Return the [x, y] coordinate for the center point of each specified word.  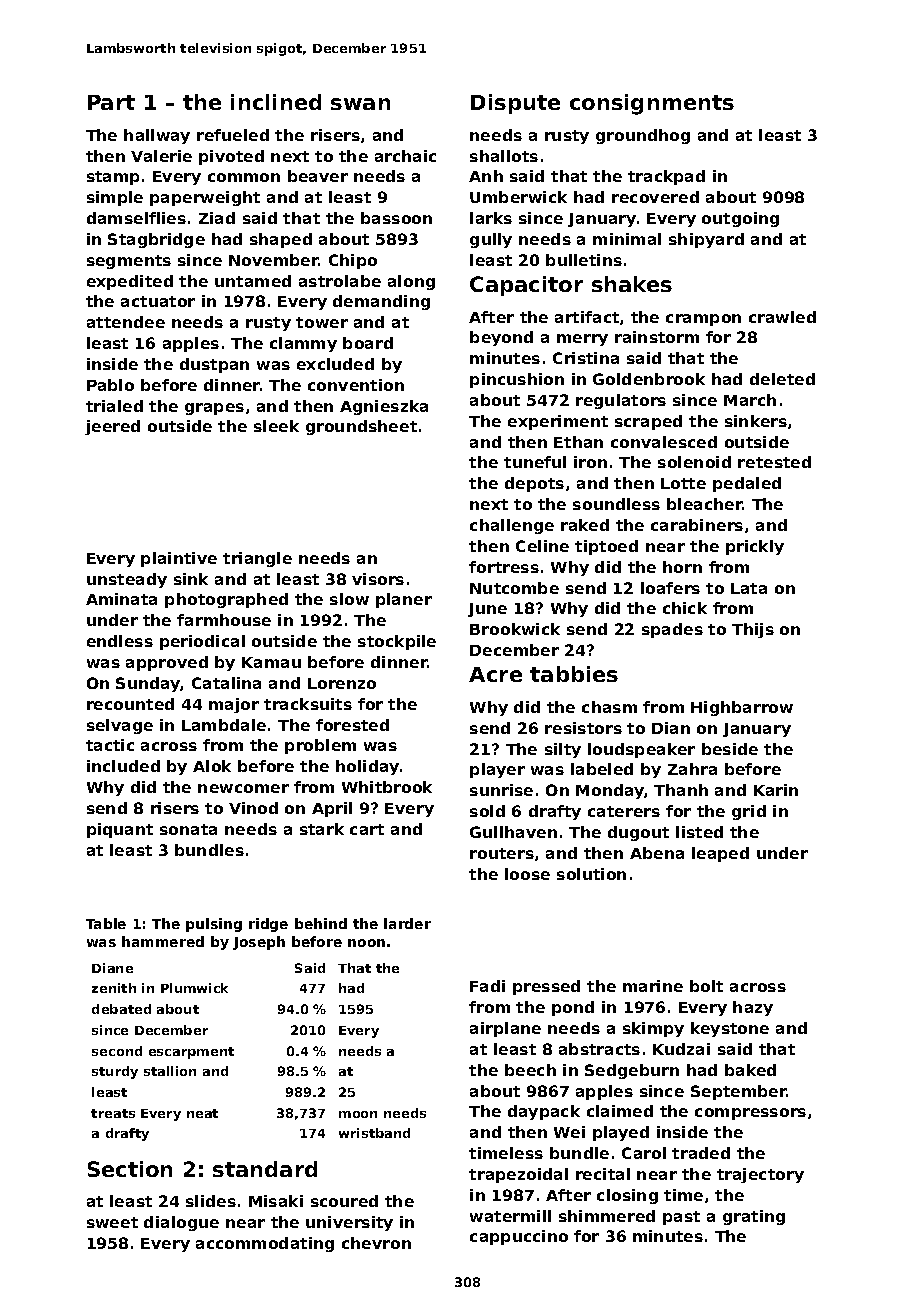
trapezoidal [518, 1175]
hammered [163, 941]
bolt [706, 986]
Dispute [515, 104]
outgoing [740, 219]
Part [111, 102]
